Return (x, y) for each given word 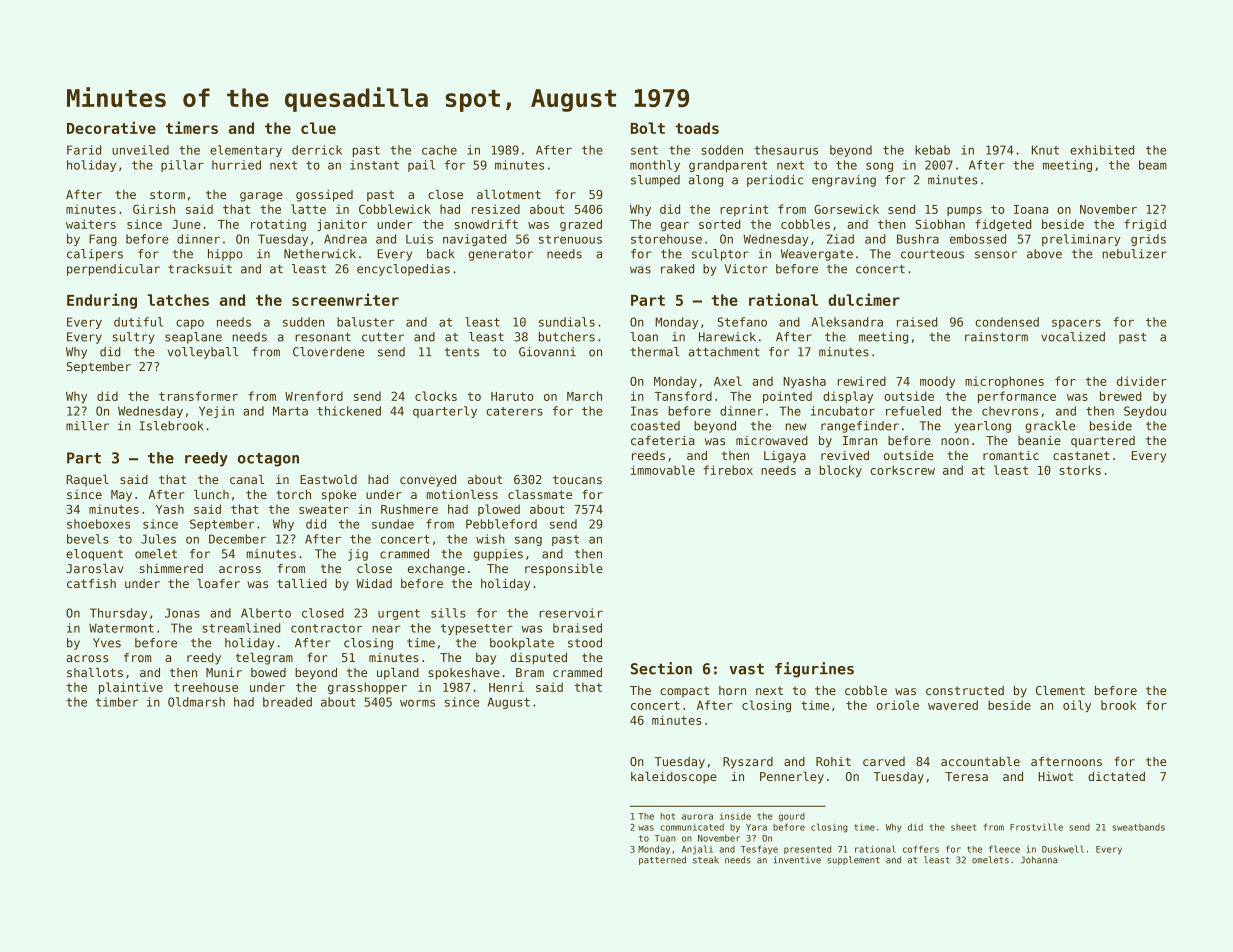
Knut (1045, 150)
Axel (728, 381)
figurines (814, 670)
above (1044, 254)
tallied (302, 583)
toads (697, 128)
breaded (287, 702)
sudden (303, 322)
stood (585, 643)
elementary (246, 151)
